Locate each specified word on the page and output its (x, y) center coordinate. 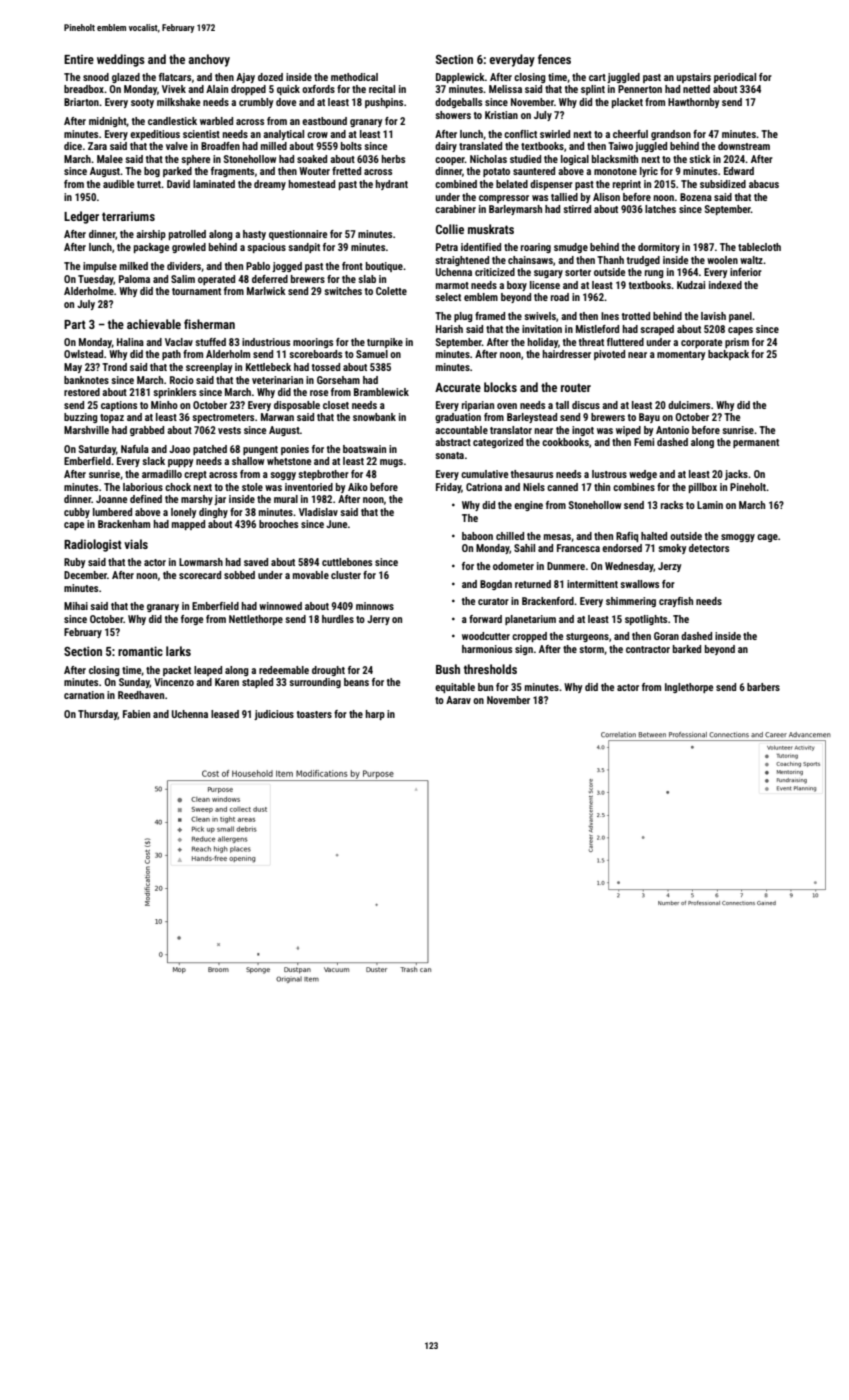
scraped (657, 330)
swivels (540, 316)
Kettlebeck (268, 367)
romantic (140, 651)
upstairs (694, 78)
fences (554, 59)
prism (737, 343)
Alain (217, 89)
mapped (188, 525)
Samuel (372, 354)
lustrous (609, 474)
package (151, 248)
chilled (510, 536)
